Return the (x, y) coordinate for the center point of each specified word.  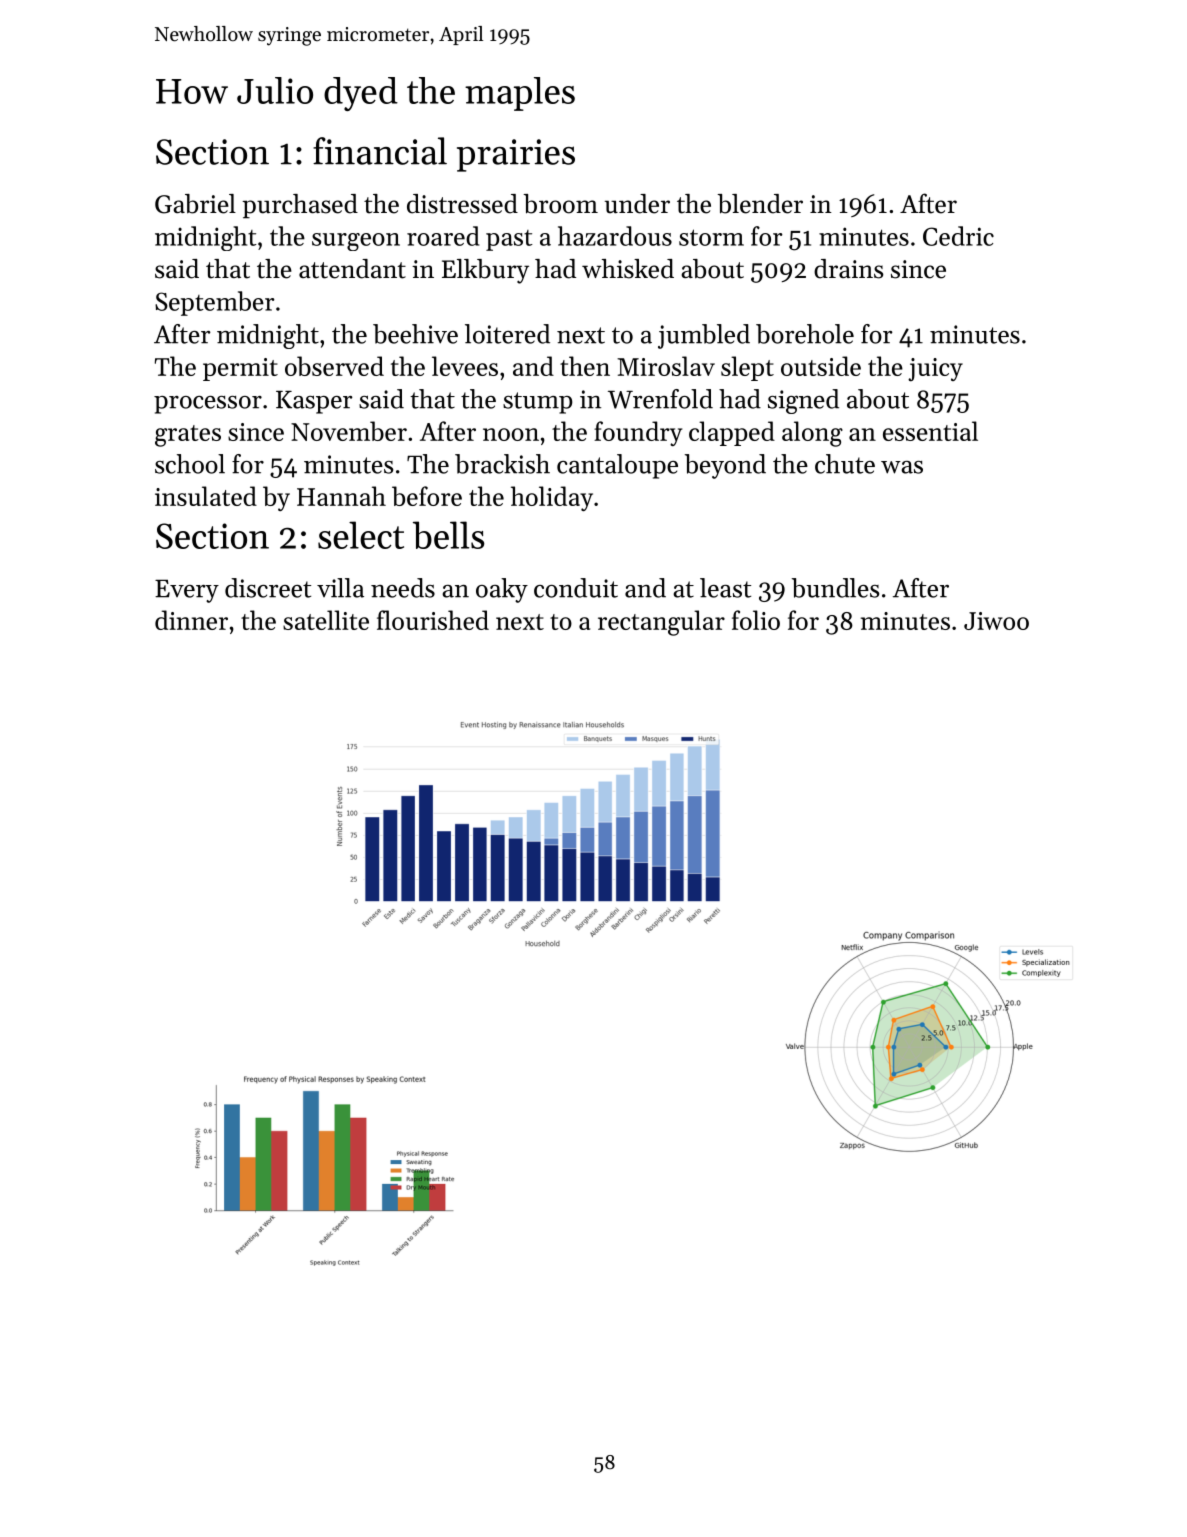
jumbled (704, 336)
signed (803, 401)
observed (334, 366)
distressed (462, 204)
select (361, 535)
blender (760, 204)
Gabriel (195, 204)
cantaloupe (617, 466)
